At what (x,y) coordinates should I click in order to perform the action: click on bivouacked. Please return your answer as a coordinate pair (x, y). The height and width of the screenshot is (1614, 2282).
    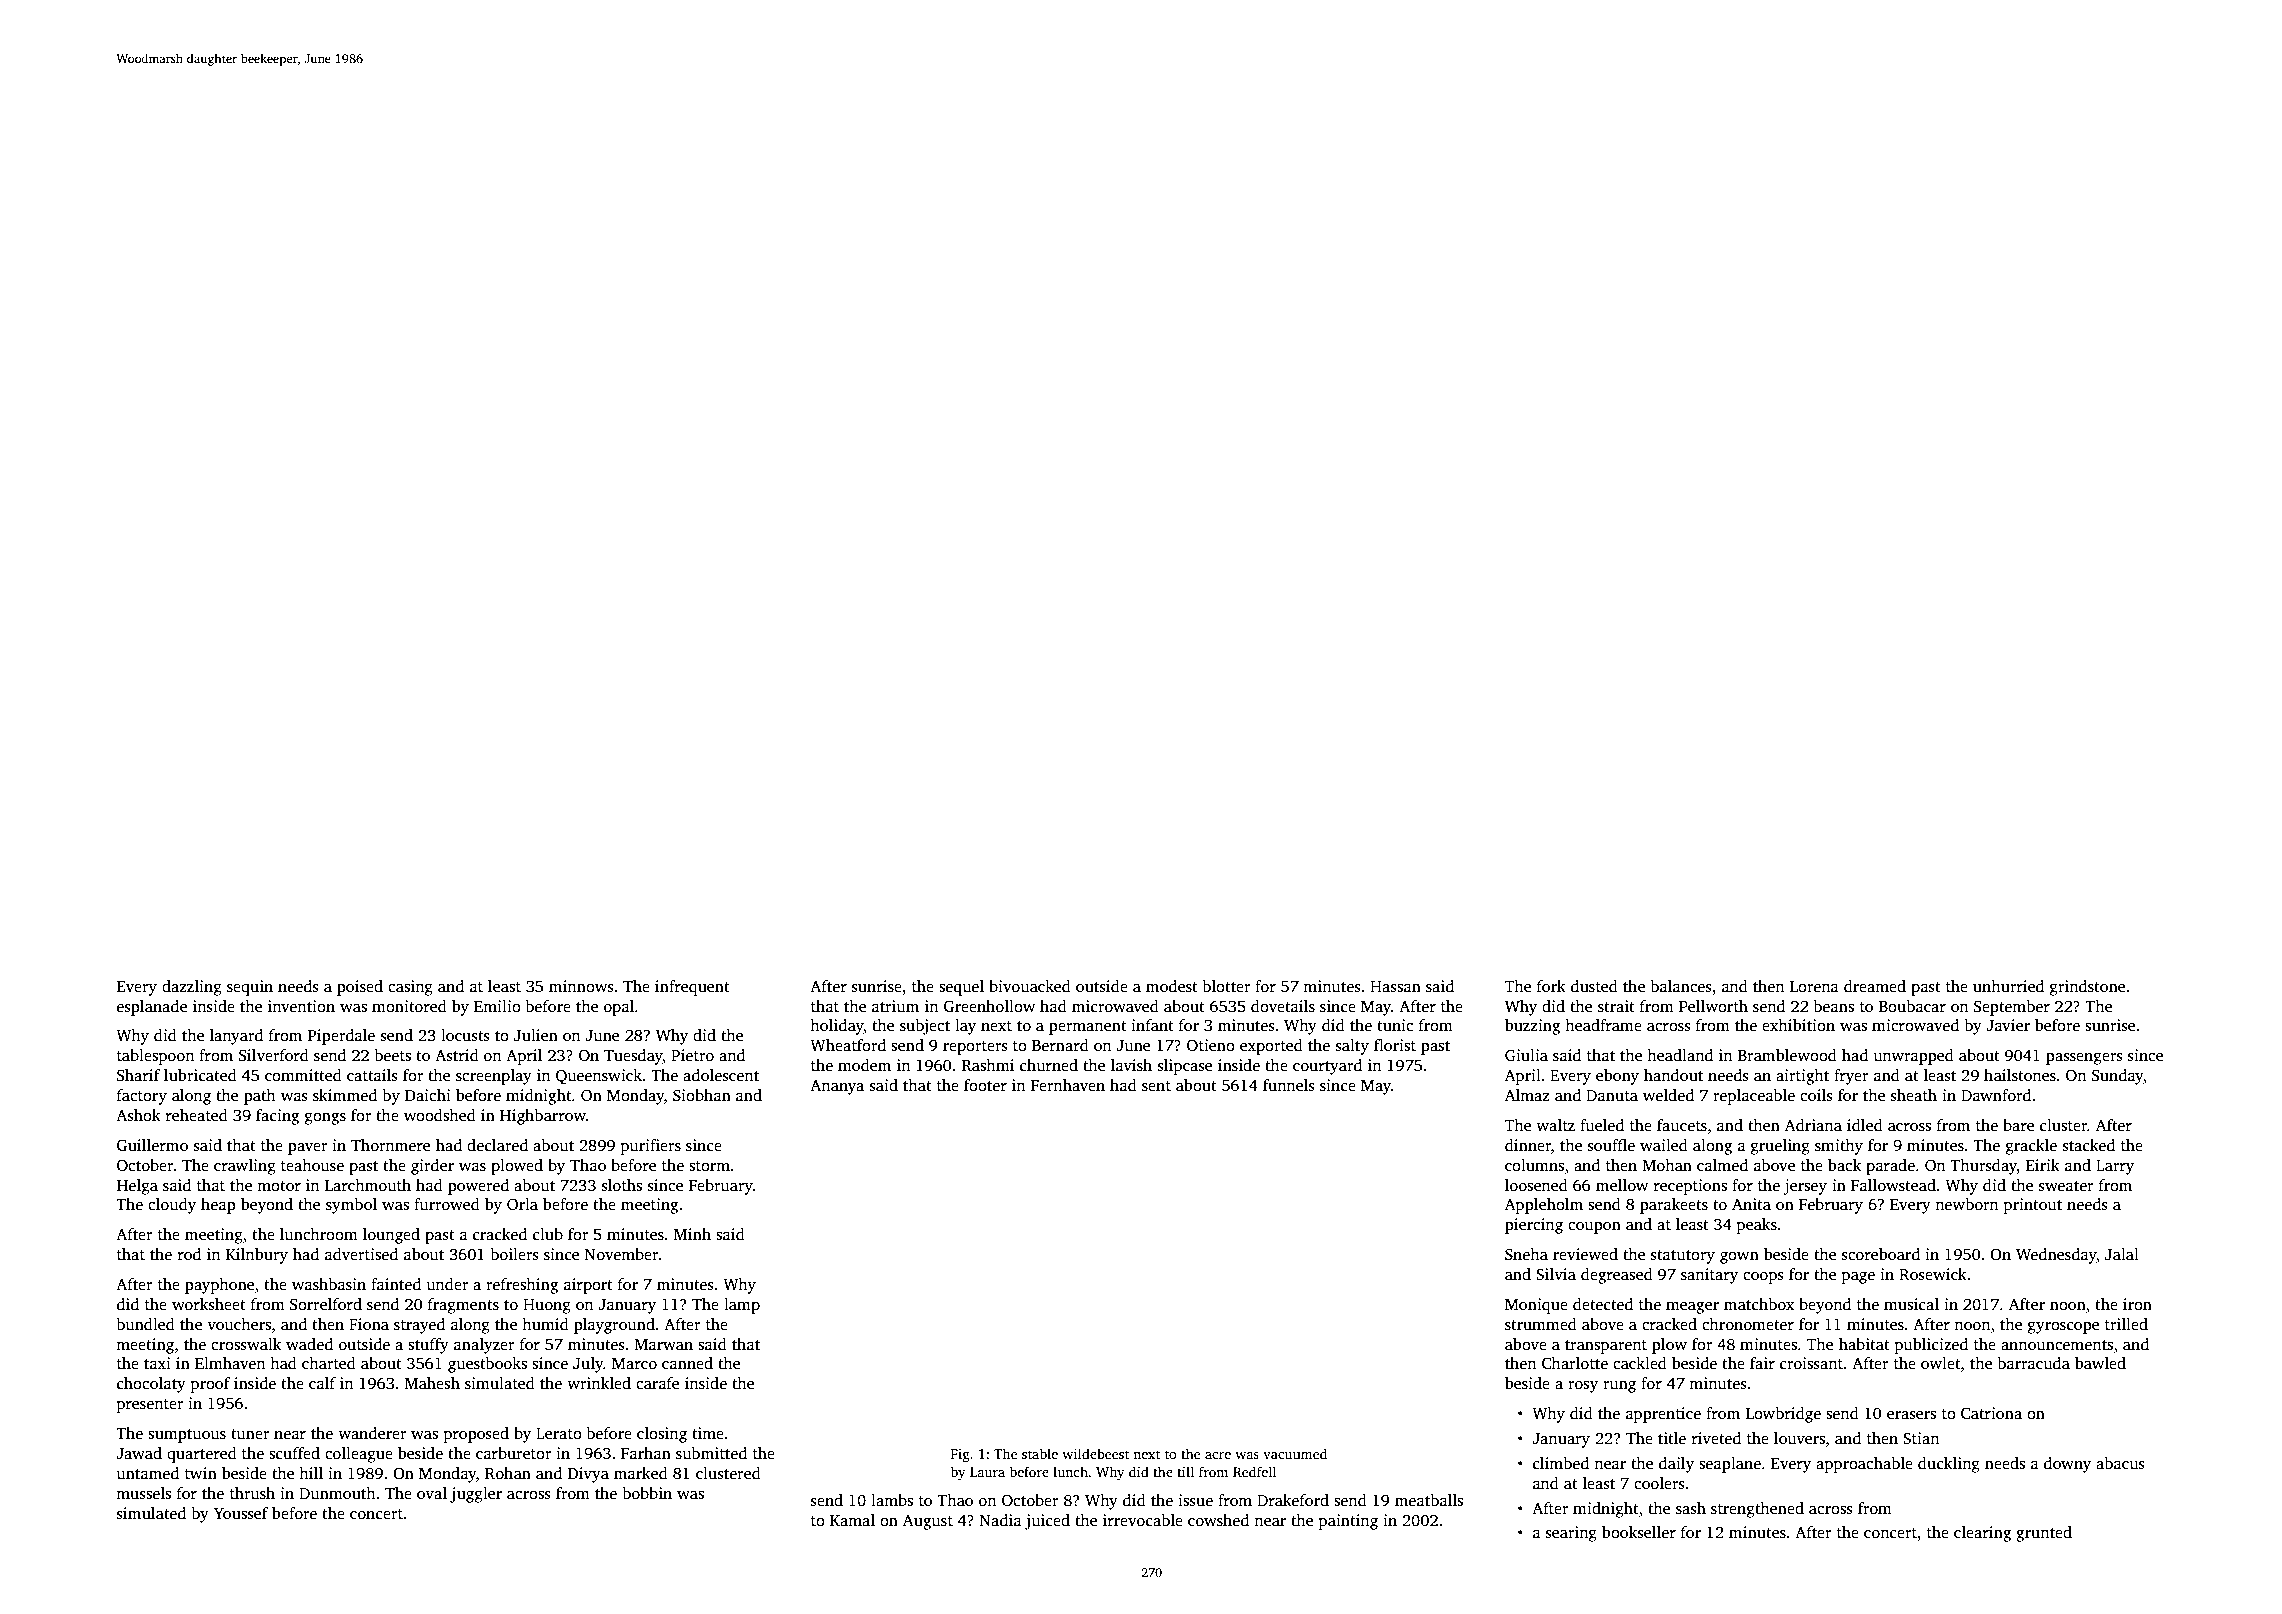
    Looking at the image, I should click on (1030, 986).
